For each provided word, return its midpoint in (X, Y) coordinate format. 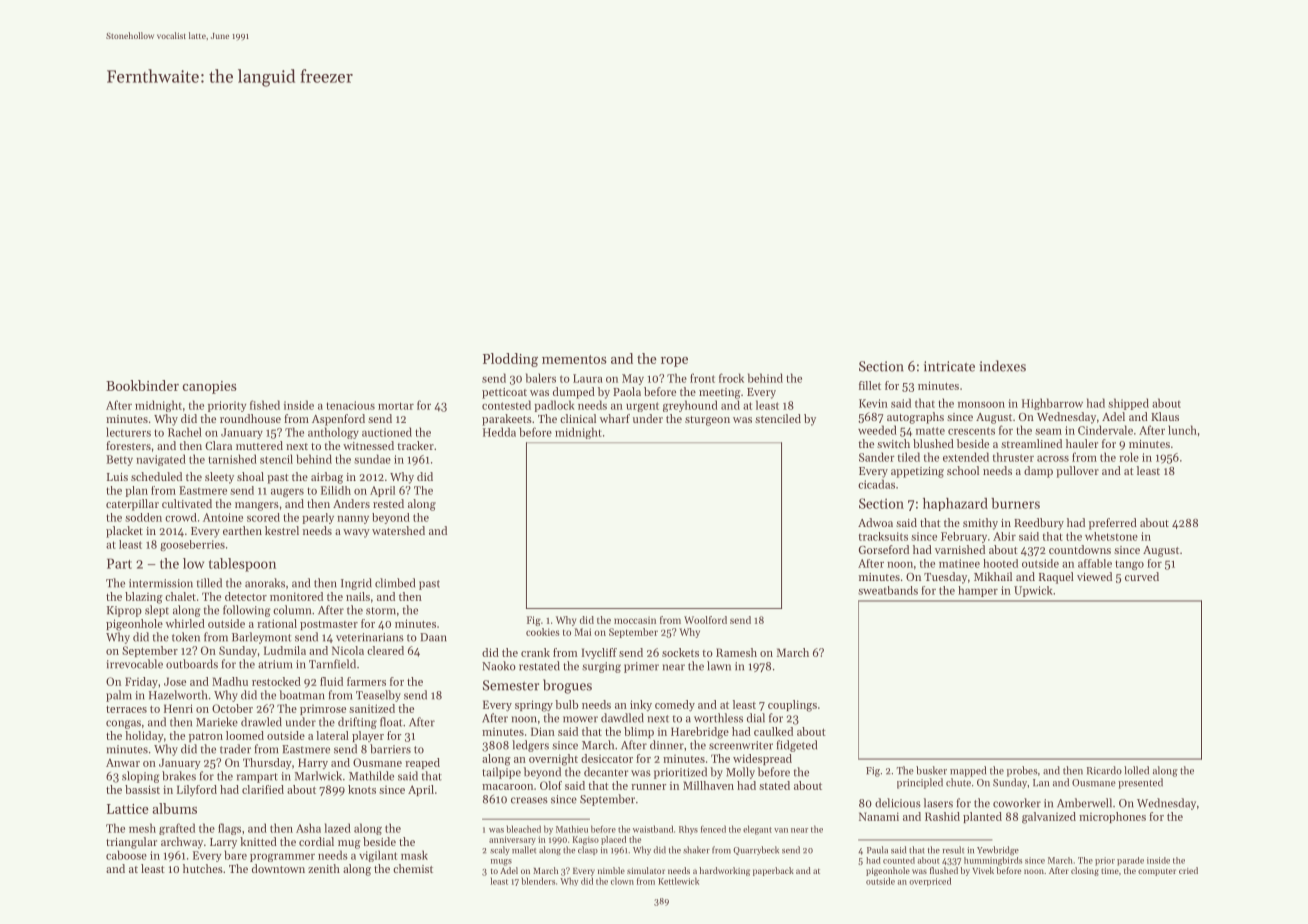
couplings (792, 706)
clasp (588, 850)
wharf (615, 418)
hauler (1082, 443)
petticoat (504, 393)
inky (641, 705)
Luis (117, 477)
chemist (413, 868)
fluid (331, 681)
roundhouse (250, 418)
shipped (1128, 404)
